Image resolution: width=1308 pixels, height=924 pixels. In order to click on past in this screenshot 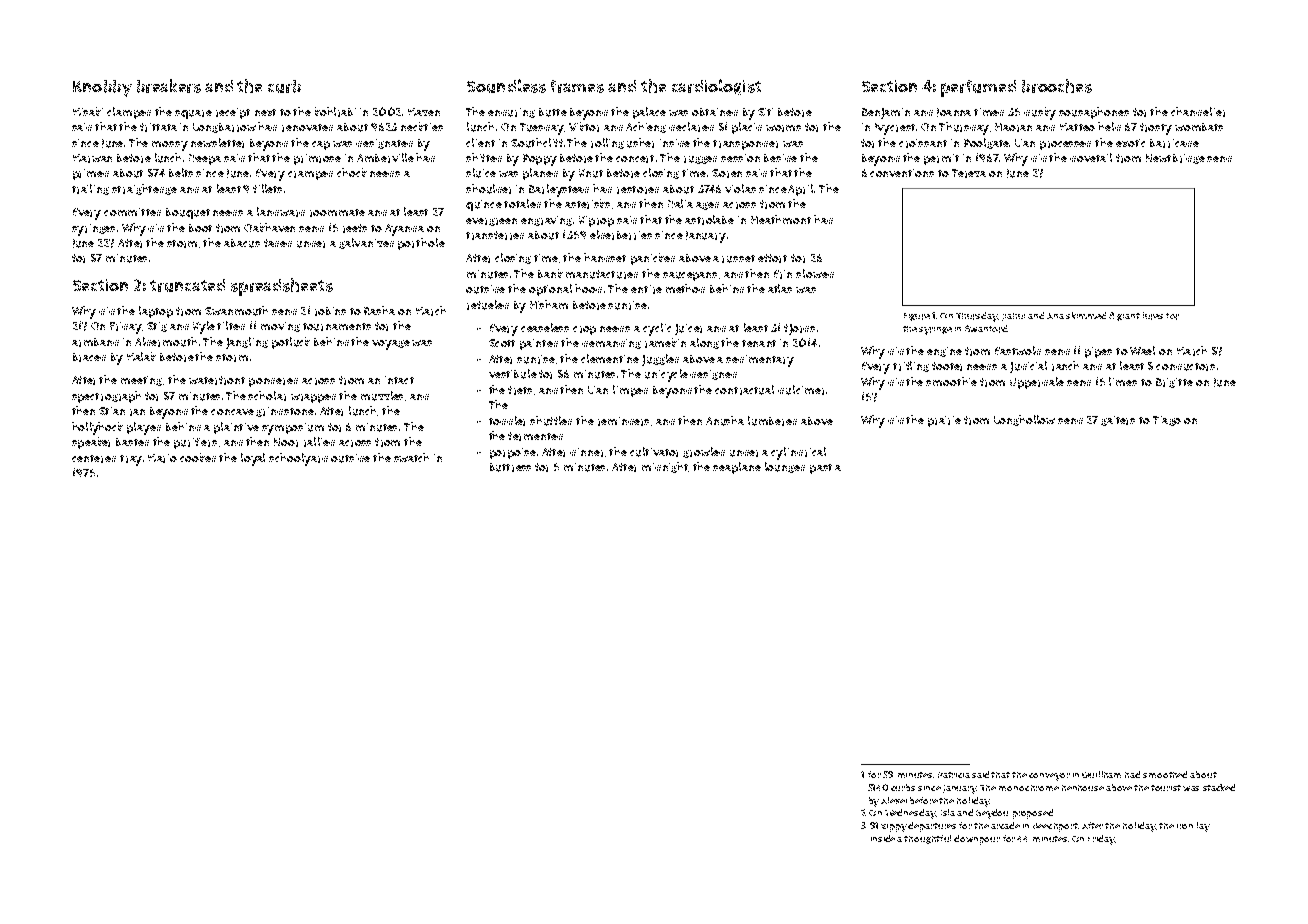, I will do `click(821, 469)`.
